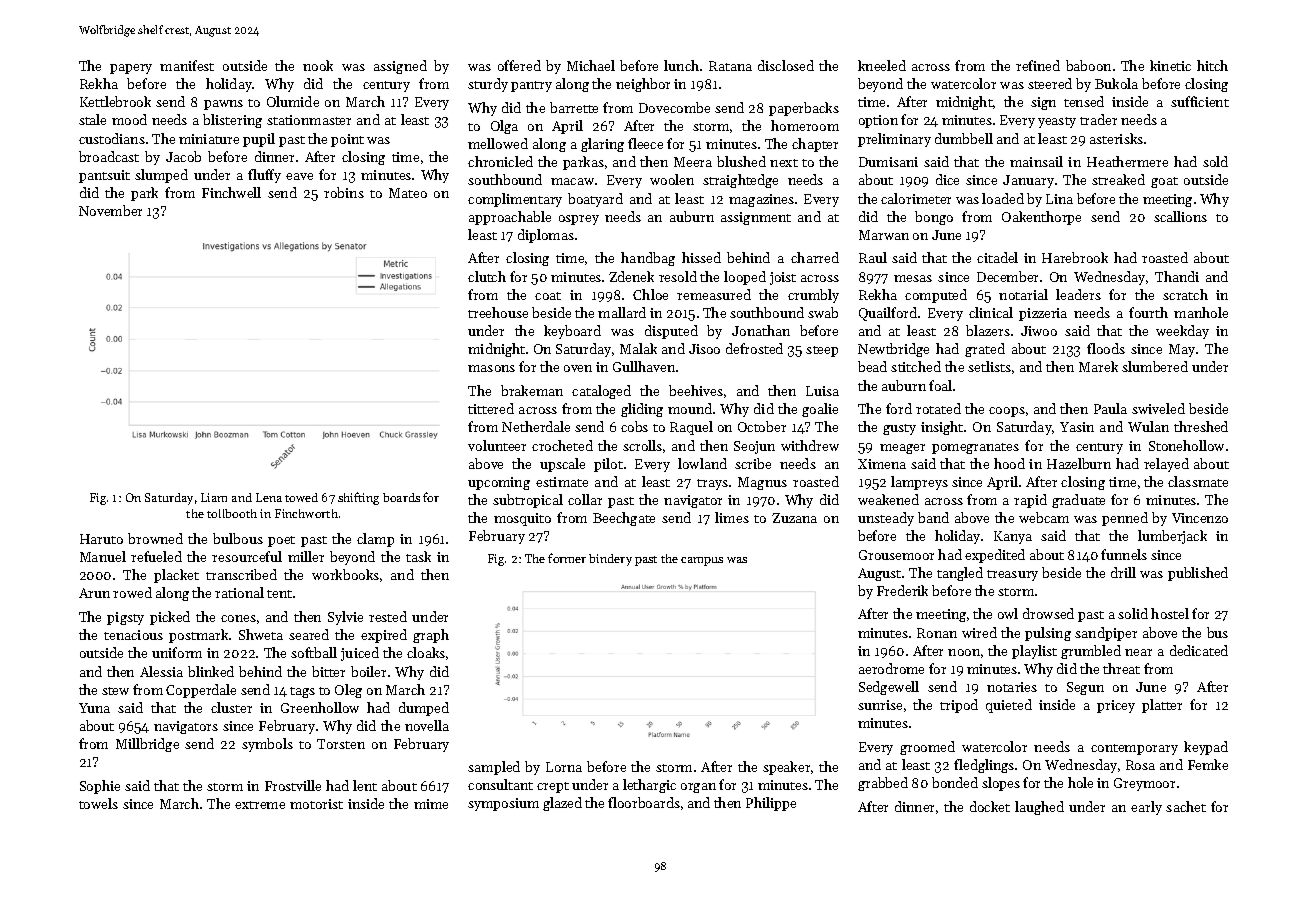  I want to click on papery, so click(131, 69).
